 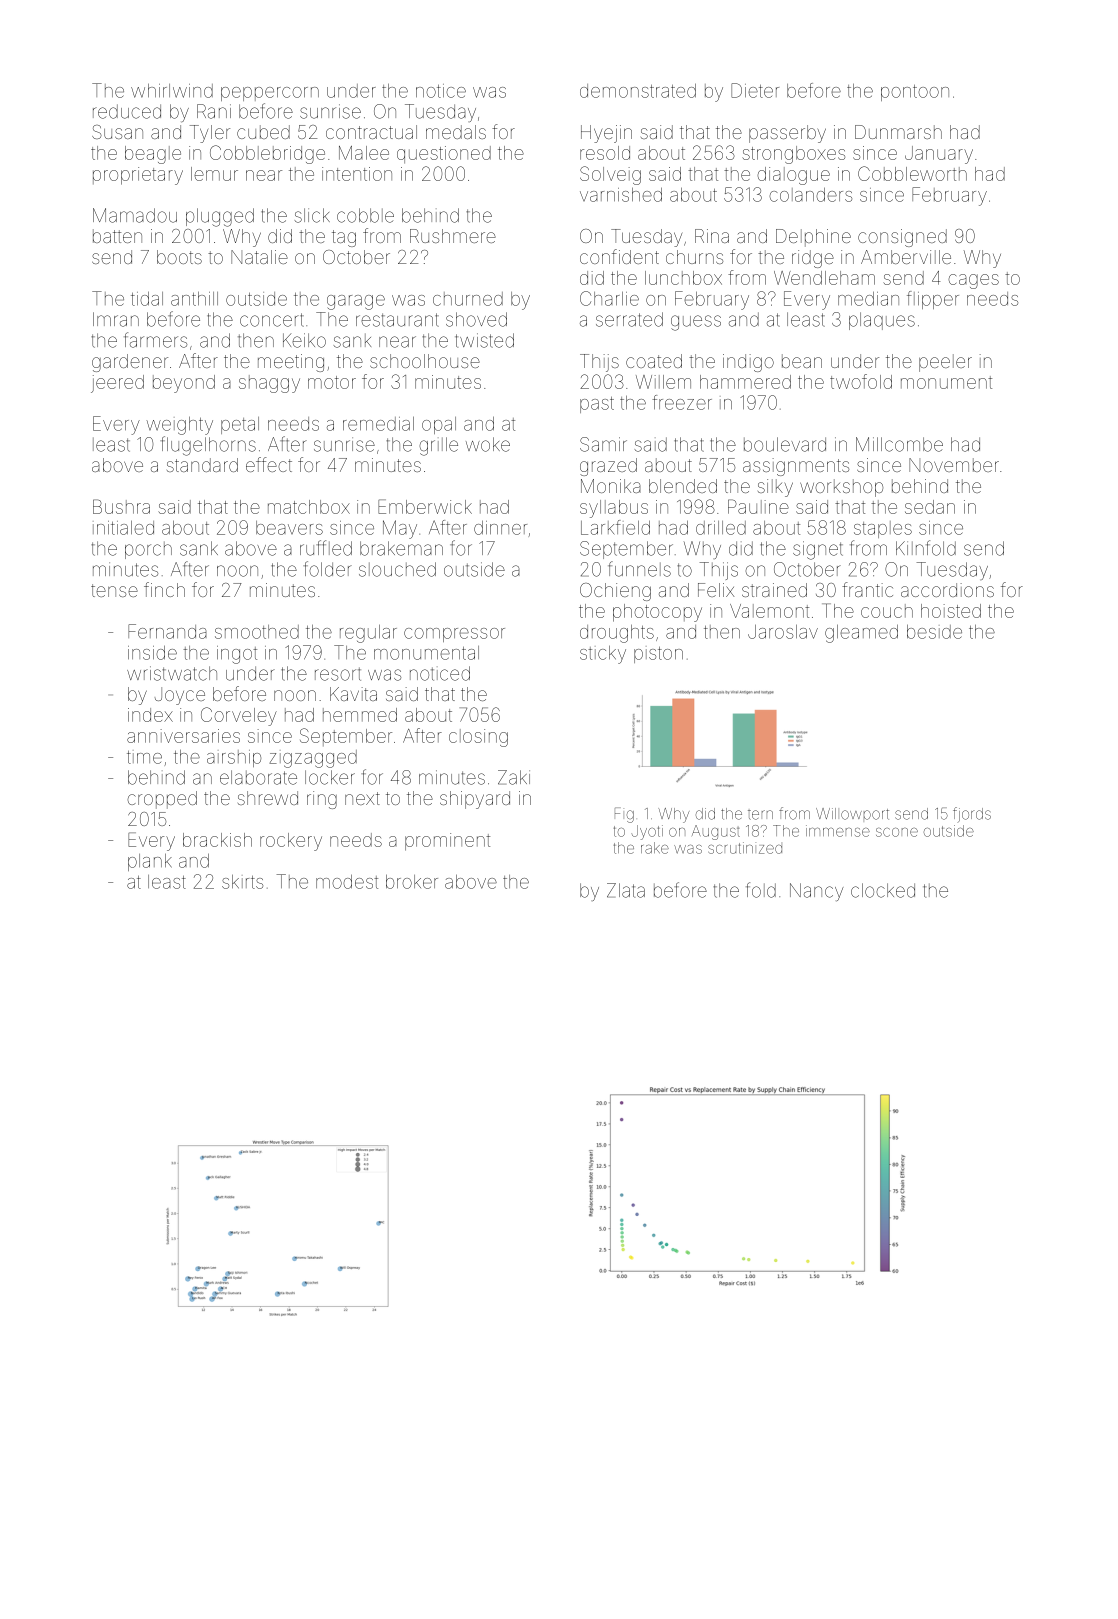 What do you see at coordinates (150, 862) in the screenshot?
I see `plank` at bounding box center [150, 862].
